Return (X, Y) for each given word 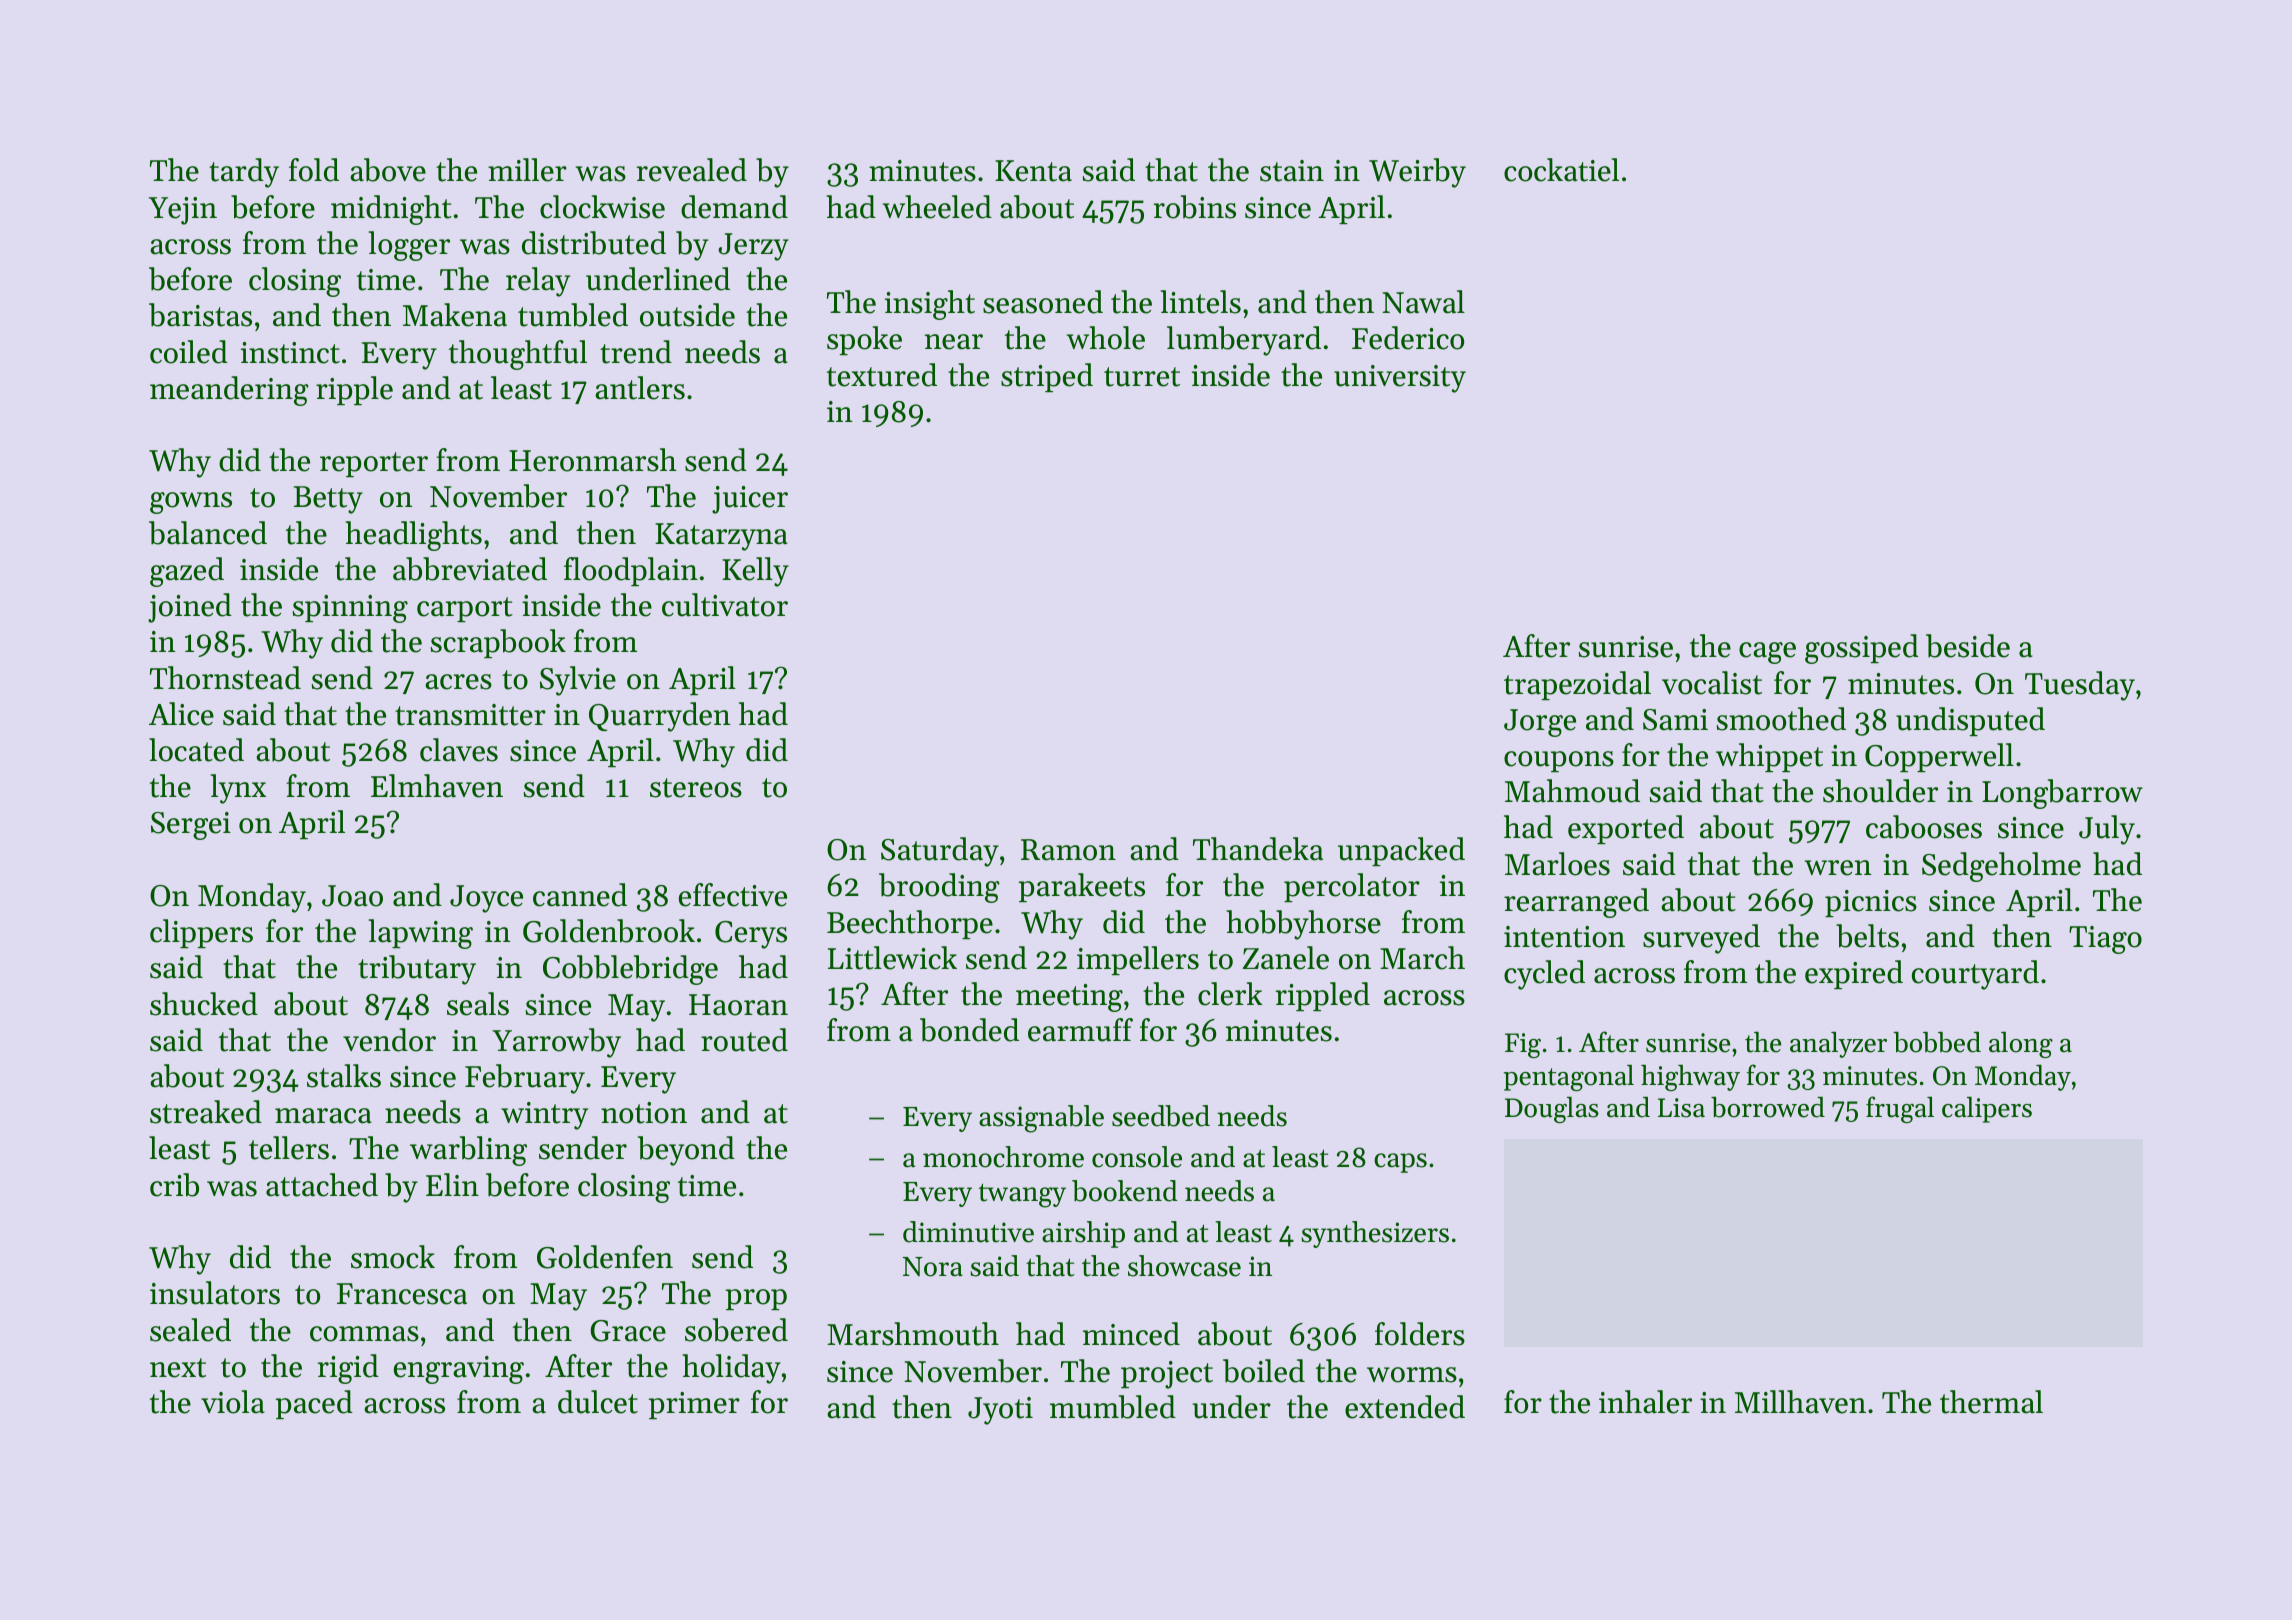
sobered (736, 1330)
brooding (939, 888)
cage (1767, 653)
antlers (640, 388)
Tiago (2105, 940)
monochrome (1003, 1157)
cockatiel (1561, 170)
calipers (1987, 1109)
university (1400, 379)
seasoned (1043, 302)
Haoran (738, 1005)
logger (409, 246)
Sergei (191, 826)
